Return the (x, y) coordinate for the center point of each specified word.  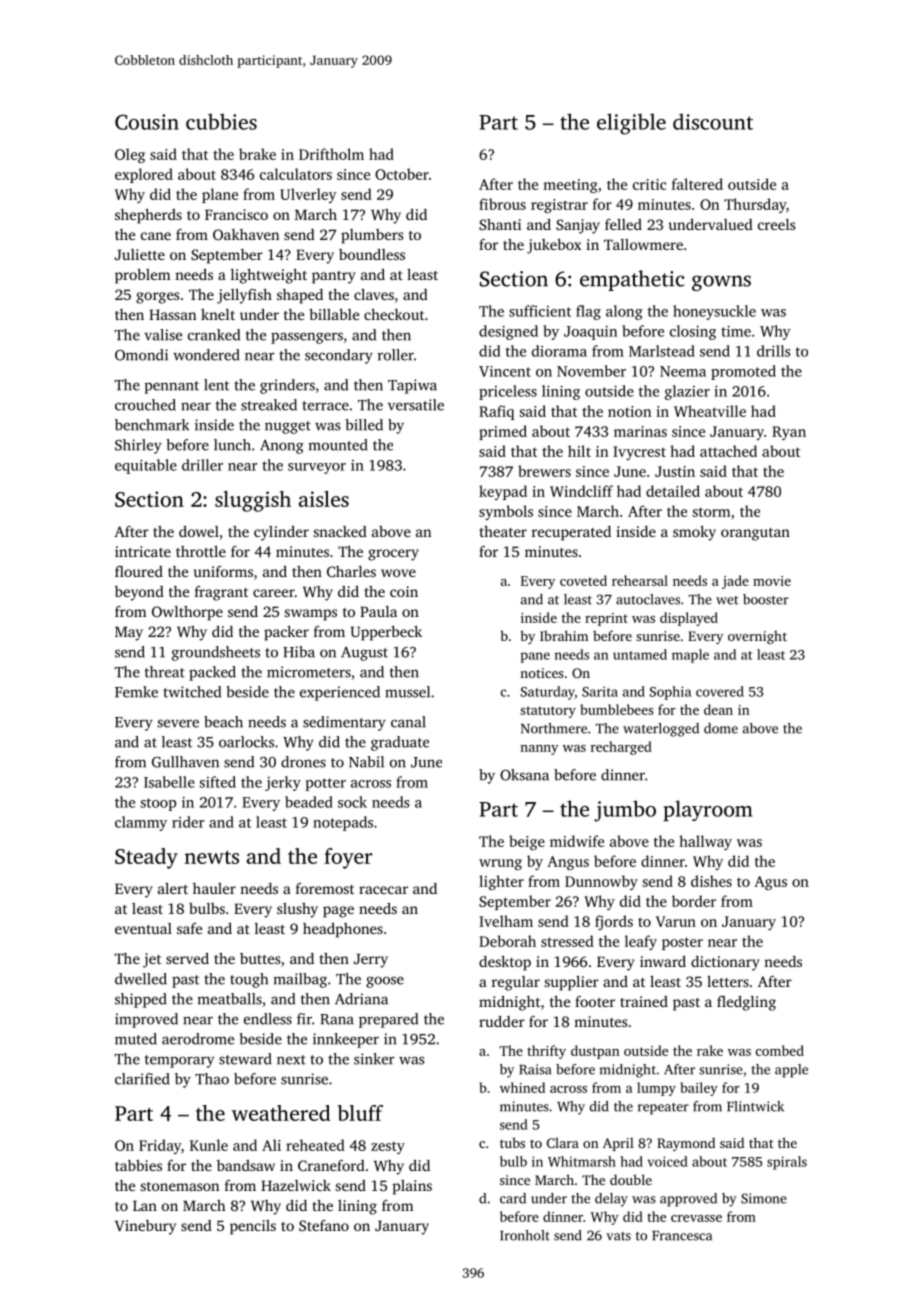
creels (776, 224)
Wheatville (710, 411)
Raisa (535, 1069)
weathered (281, 1113)
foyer (348, 858)
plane (220, 195)
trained (644, 1001)
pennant (172, 387)
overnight (757, 637)
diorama (559, 351)
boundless (372, 254)
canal (408, 722)
